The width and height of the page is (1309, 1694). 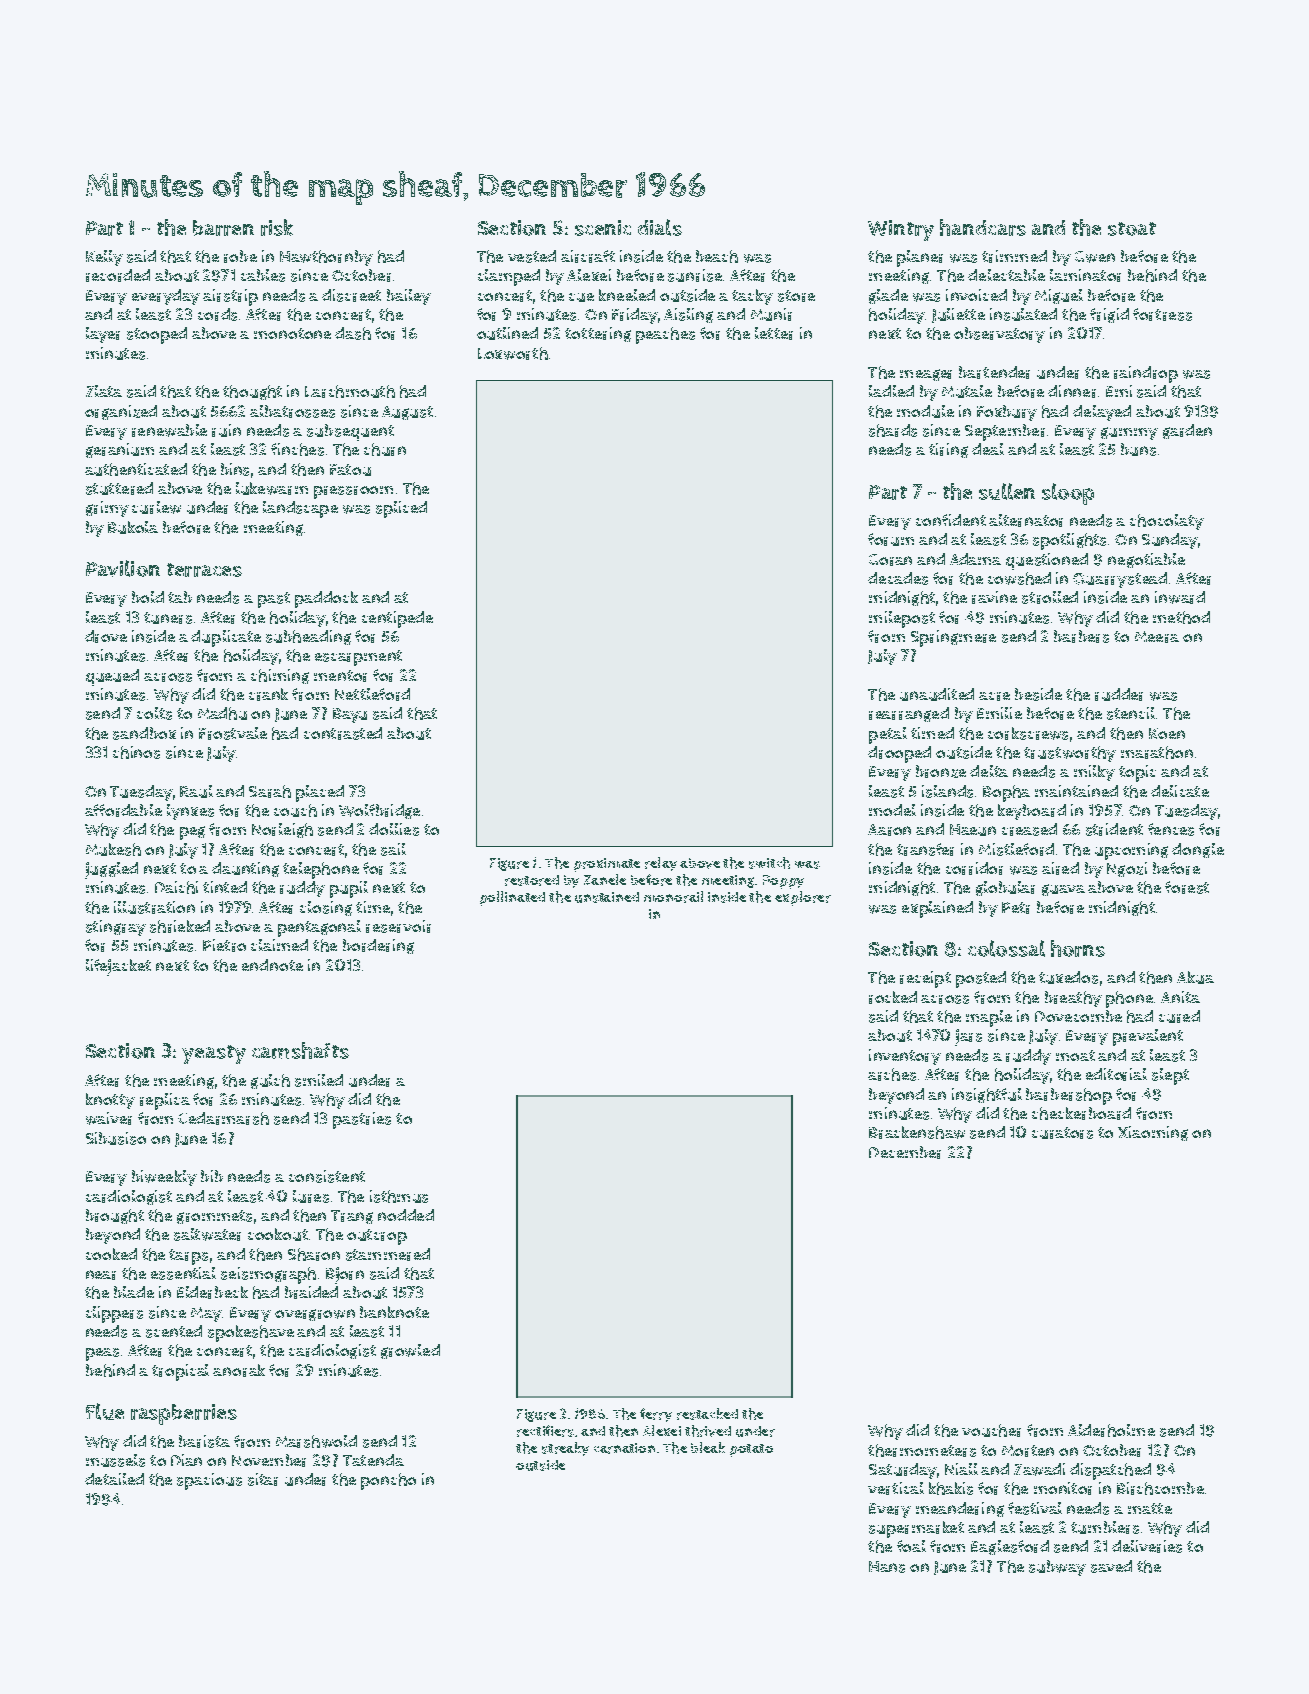 I want to click on peaches, so click(x=665, y=335).
